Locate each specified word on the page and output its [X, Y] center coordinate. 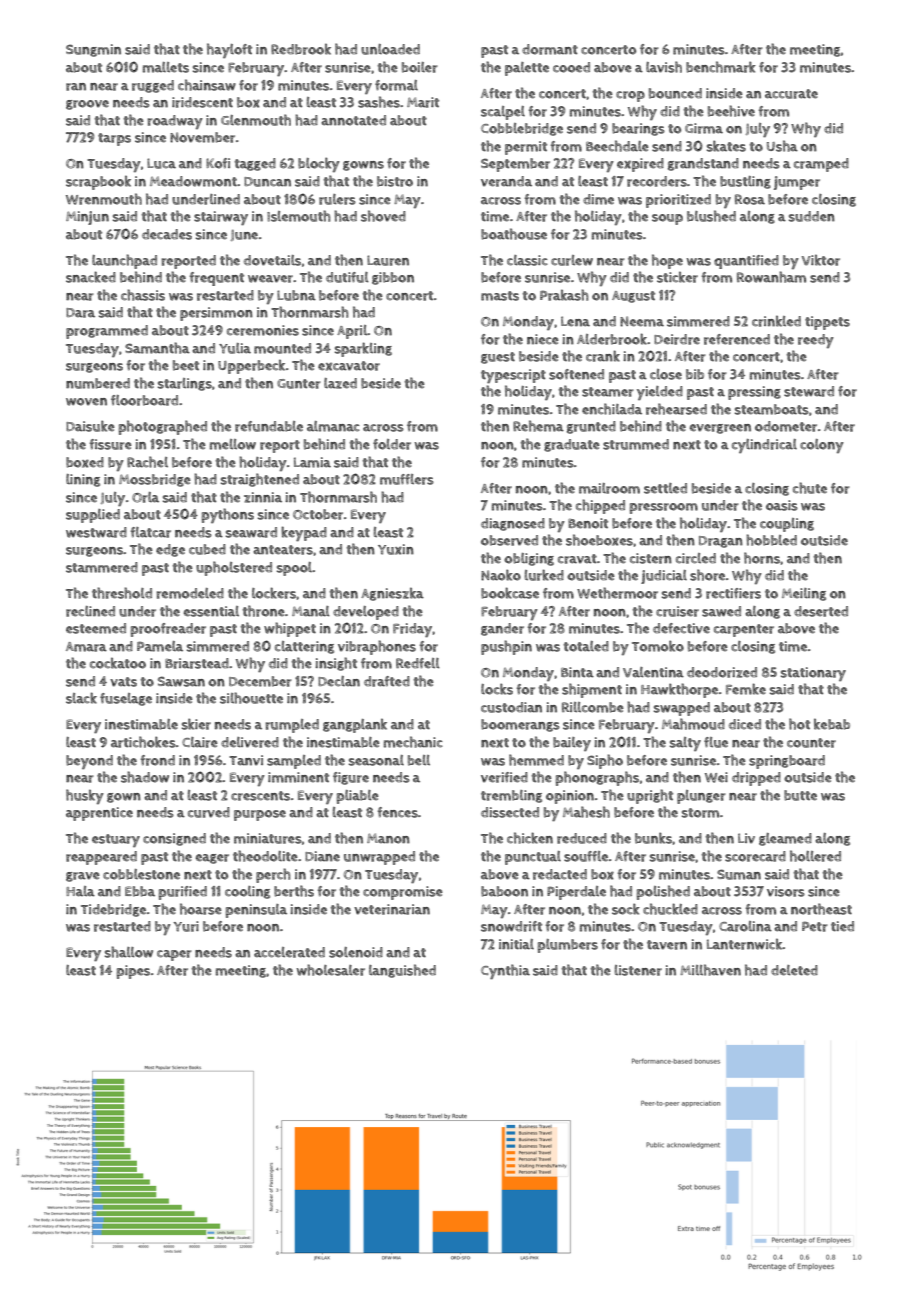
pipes [133, 972]
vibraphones [377, 647]
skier [196, 724]
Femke [746, 689]
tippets [827, 323]
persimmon [216, 314]
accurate [791, 94]
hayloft [229, 50]
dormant [550, 49]
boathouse [514, 234]
